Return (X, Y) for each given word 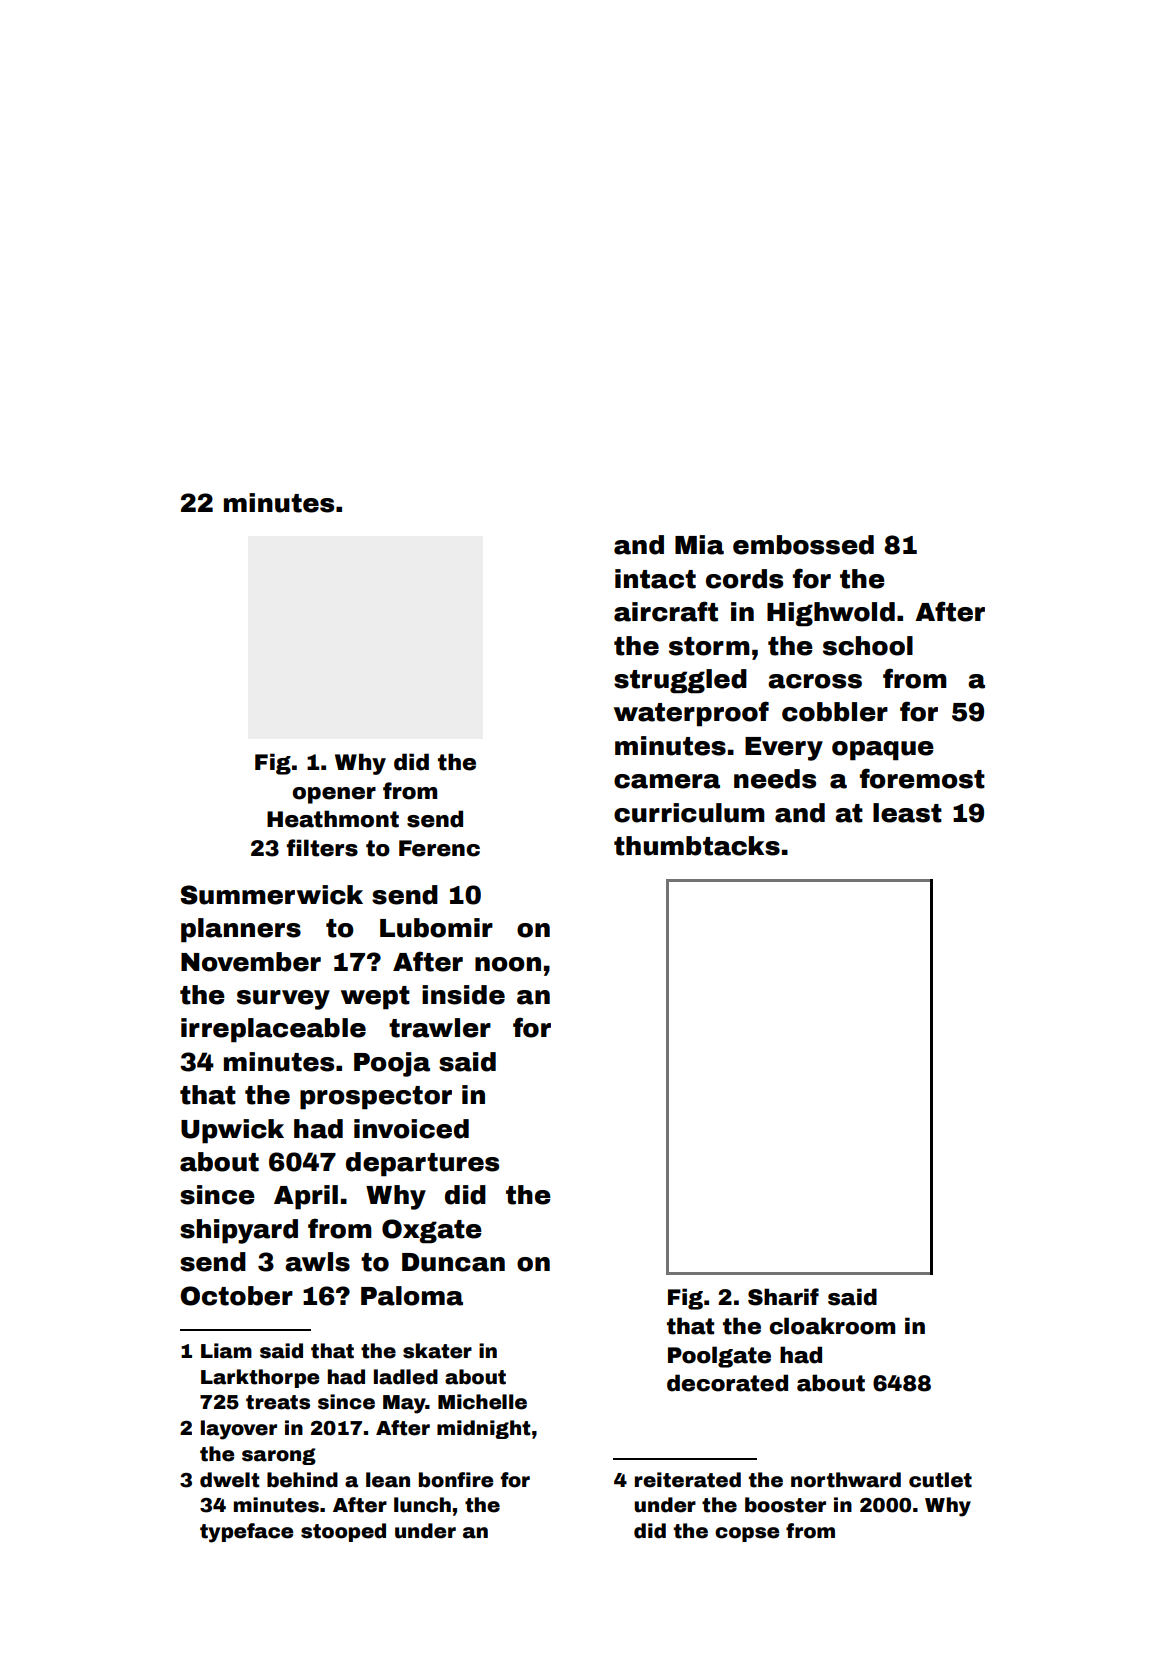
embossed (803, 545)
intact (655, 579)
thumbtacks (697, 846)
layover (239, 1430)
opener (334, 795)
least (907, 813)
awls (317, 1262)
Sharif (783, 1297)
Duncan (453, 1262)
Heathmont (333, 819)
